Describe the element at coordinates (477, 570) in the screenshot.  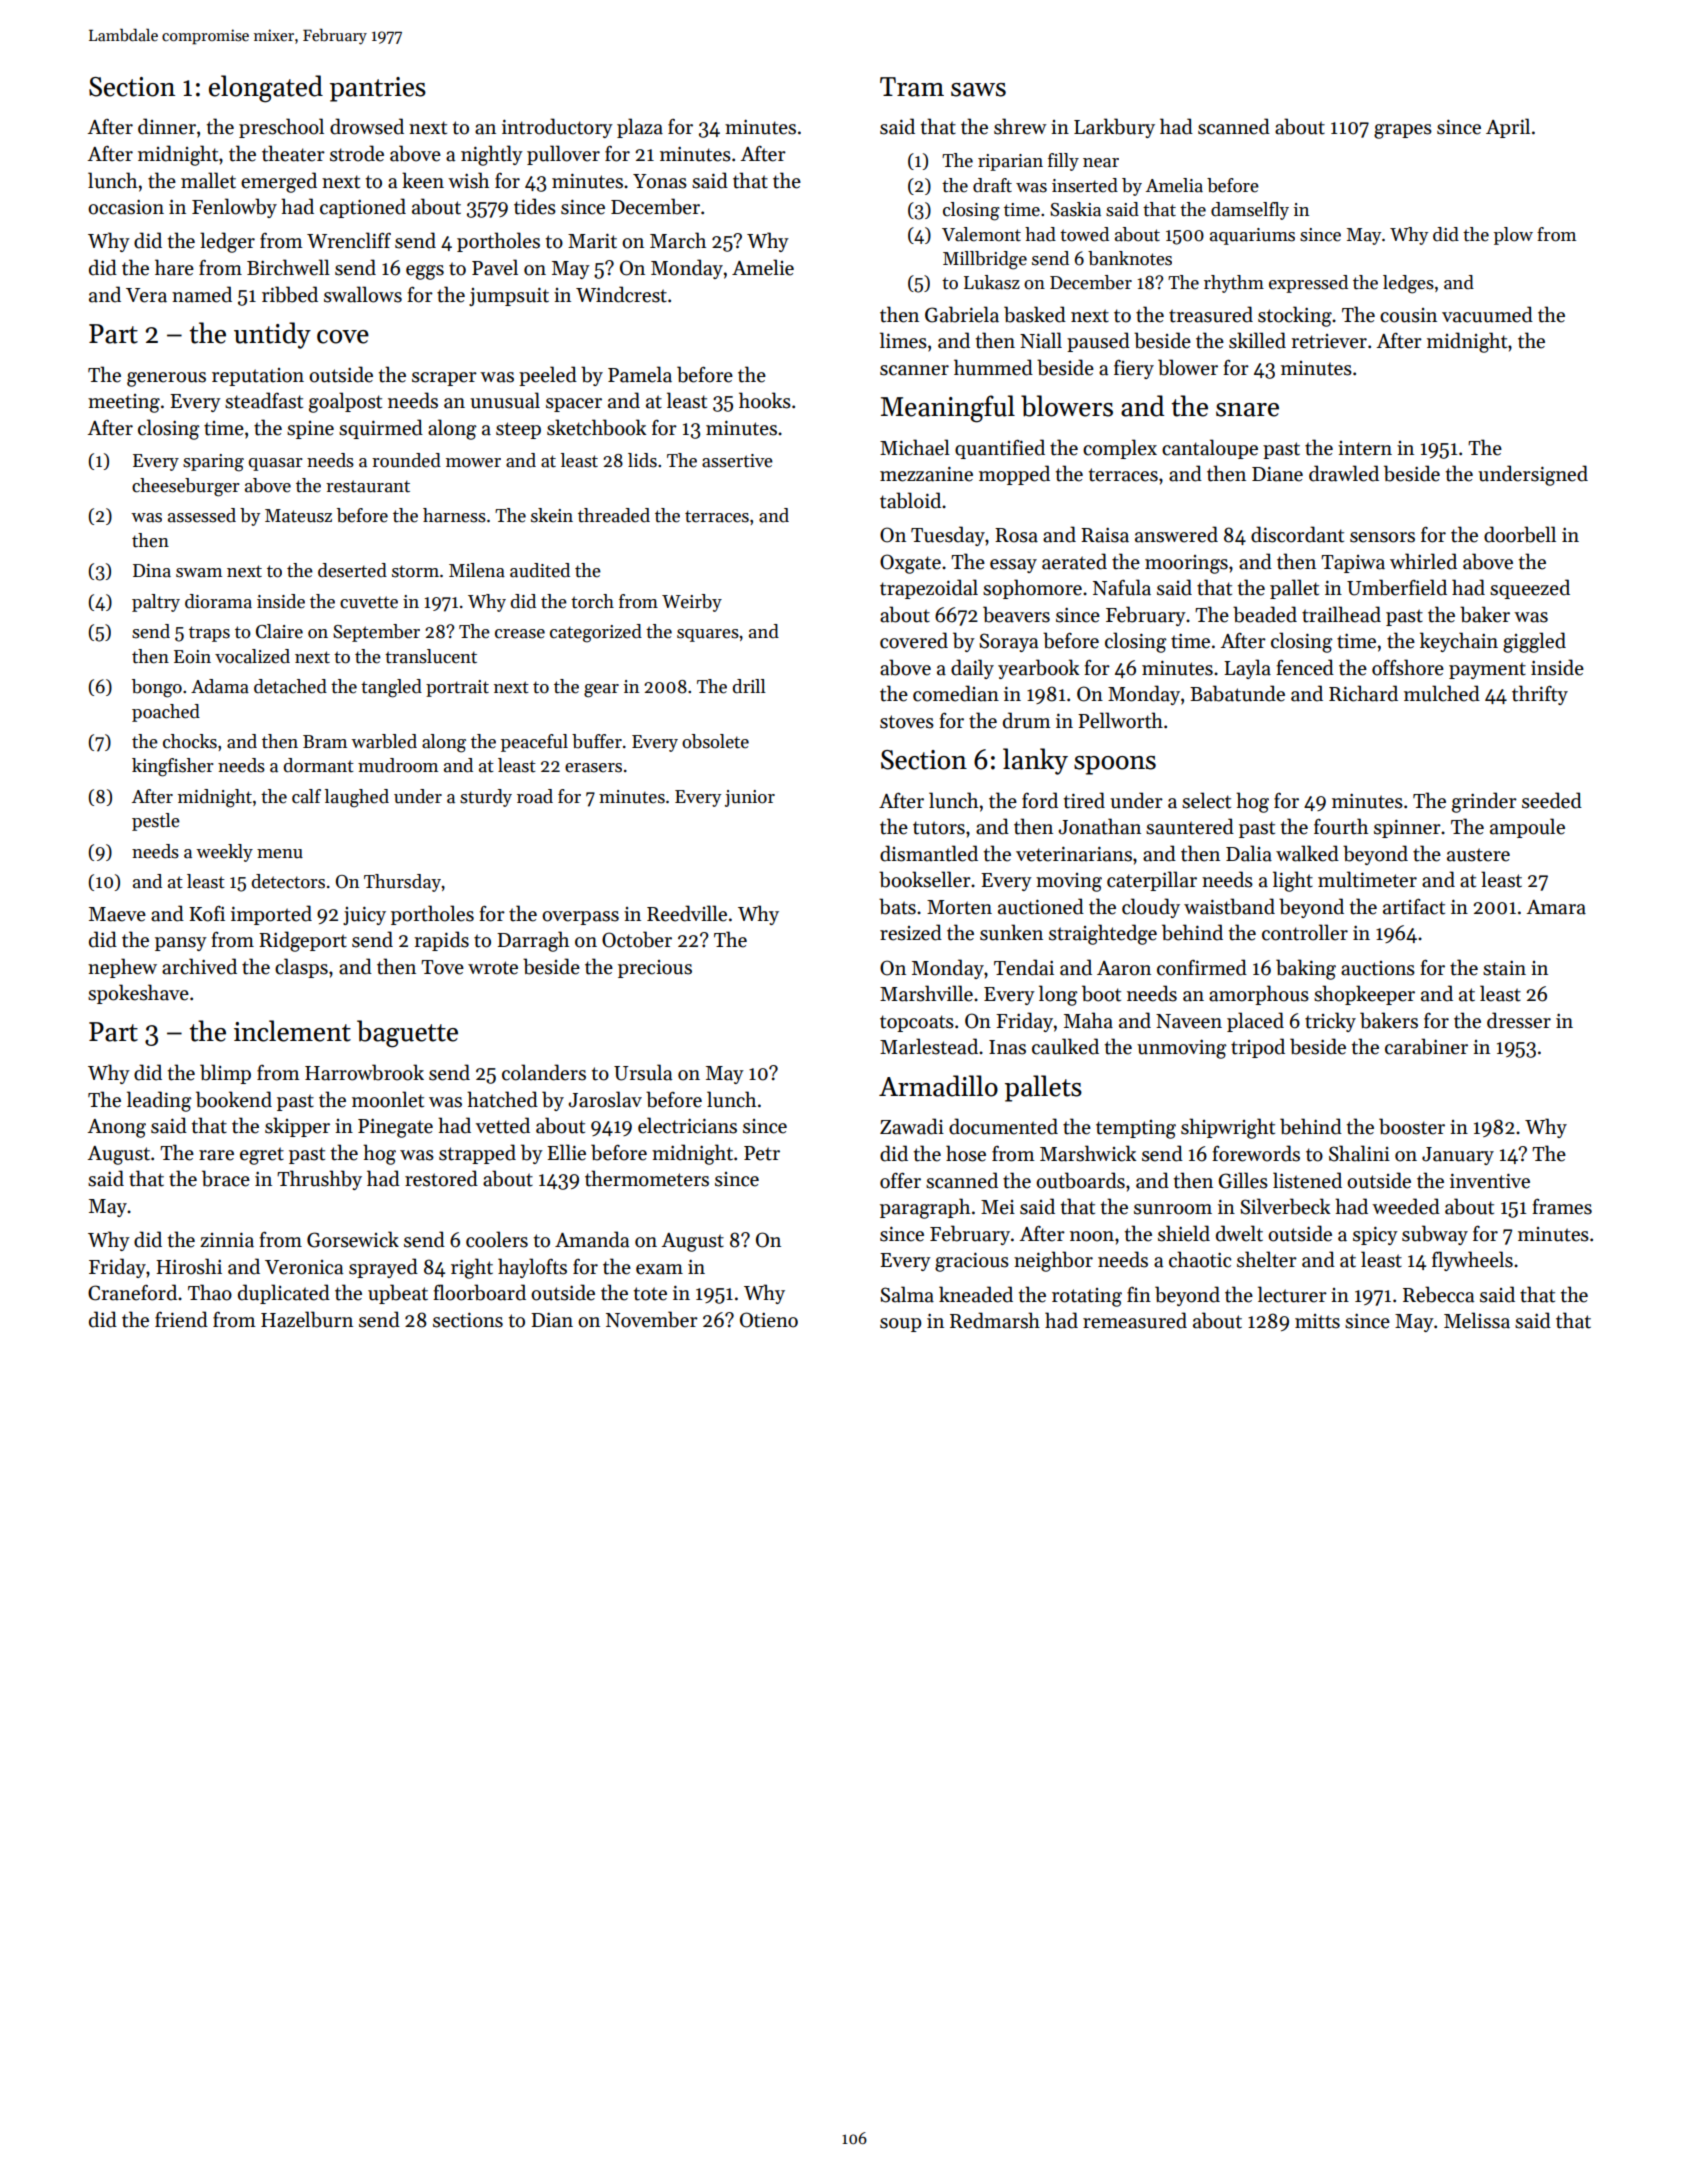
I see `Milena` at that location.
